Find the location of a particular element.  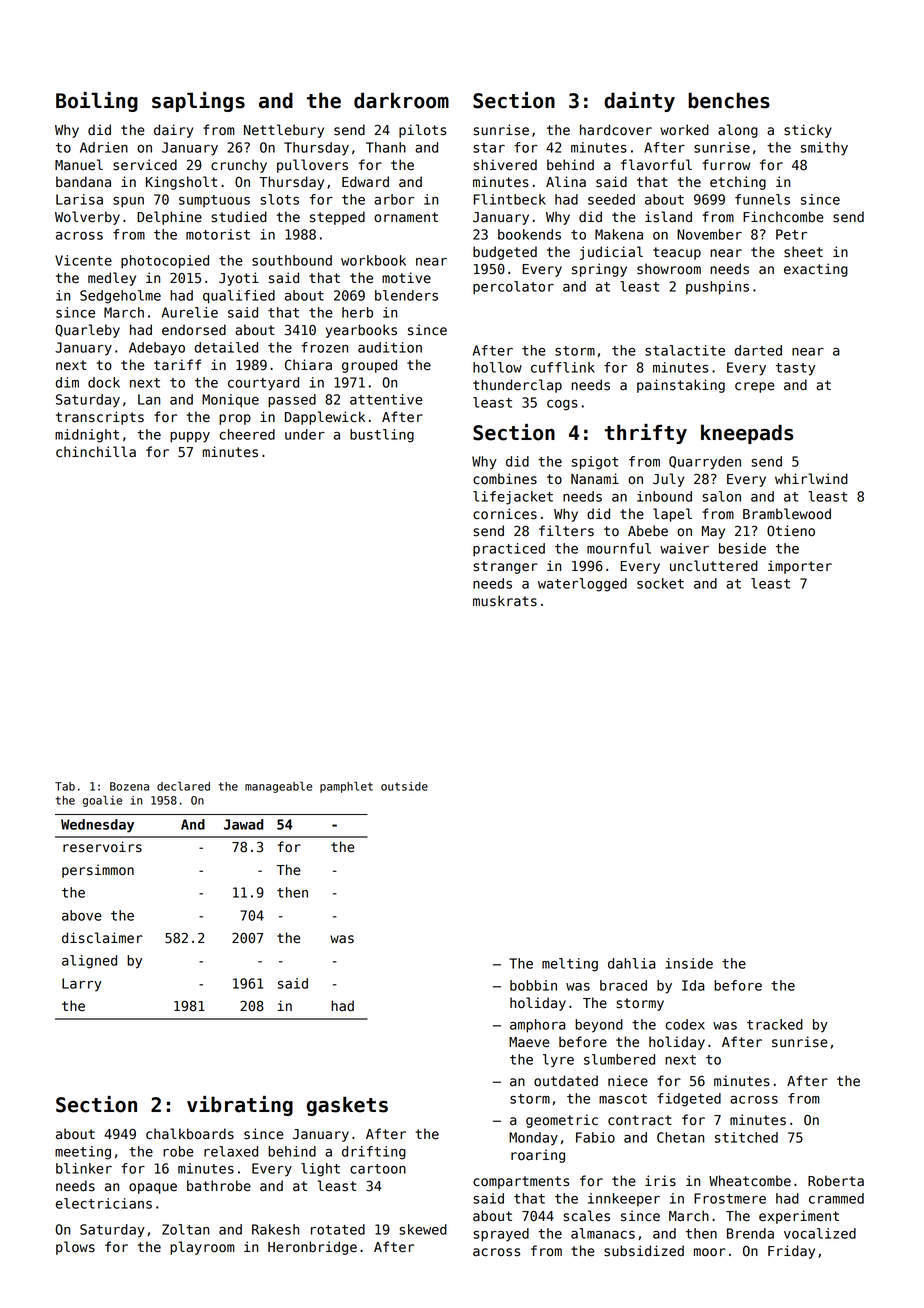

saplings is located at coordinates (198, 102).
